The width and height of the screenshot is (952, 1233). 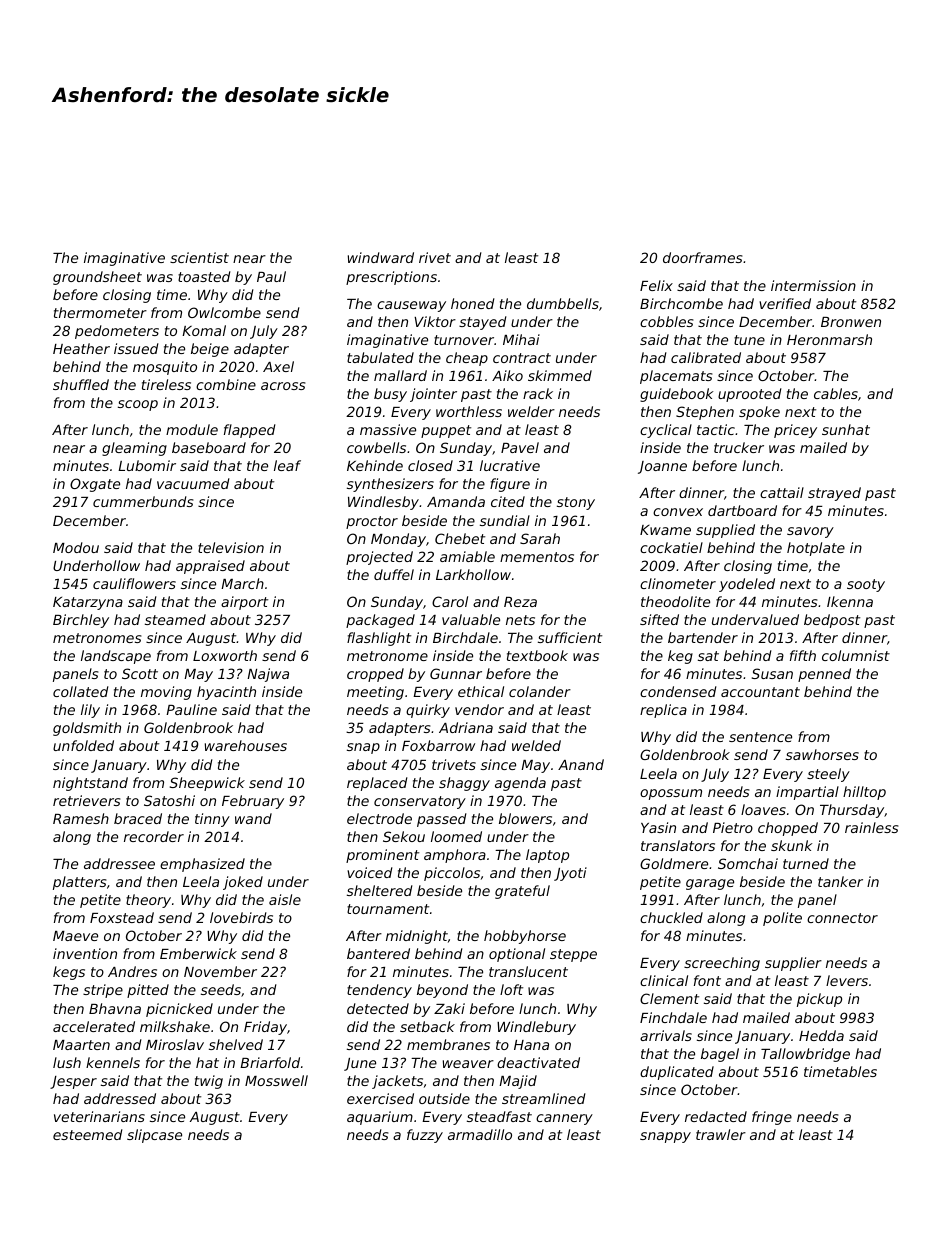 I want to click on loft, so click(x=511, y=989).
